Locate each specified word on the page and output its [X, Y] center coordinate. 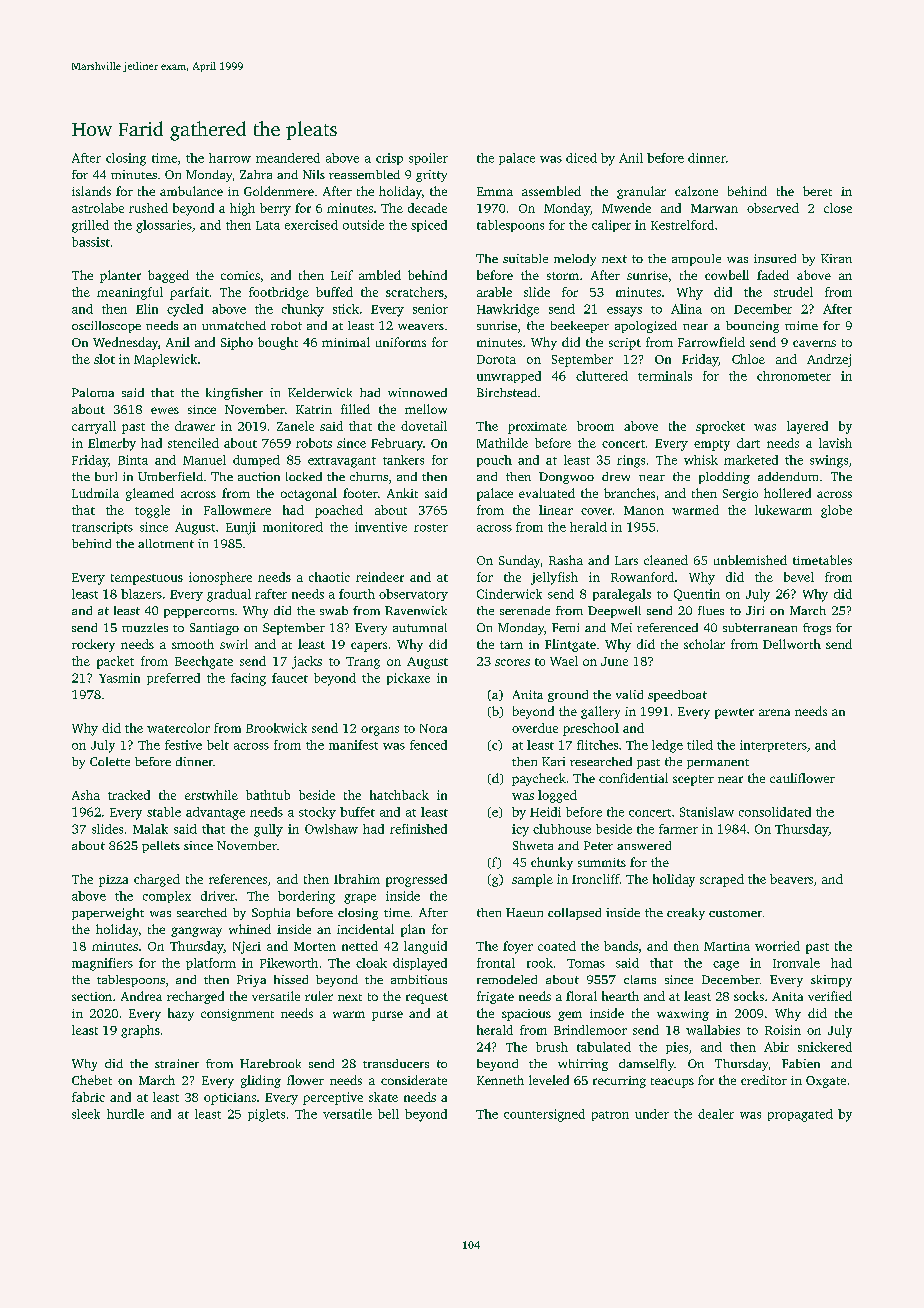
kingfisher [234, 394]
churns [369, 476]
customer [735, 913]
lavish [835, 443]
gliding [261, 1081]
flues [711, 610]
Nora [433, 728]
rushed [148, 208]
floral [581, 996]
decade [427, 208]
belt [218, 745]
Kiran [836, 258]
